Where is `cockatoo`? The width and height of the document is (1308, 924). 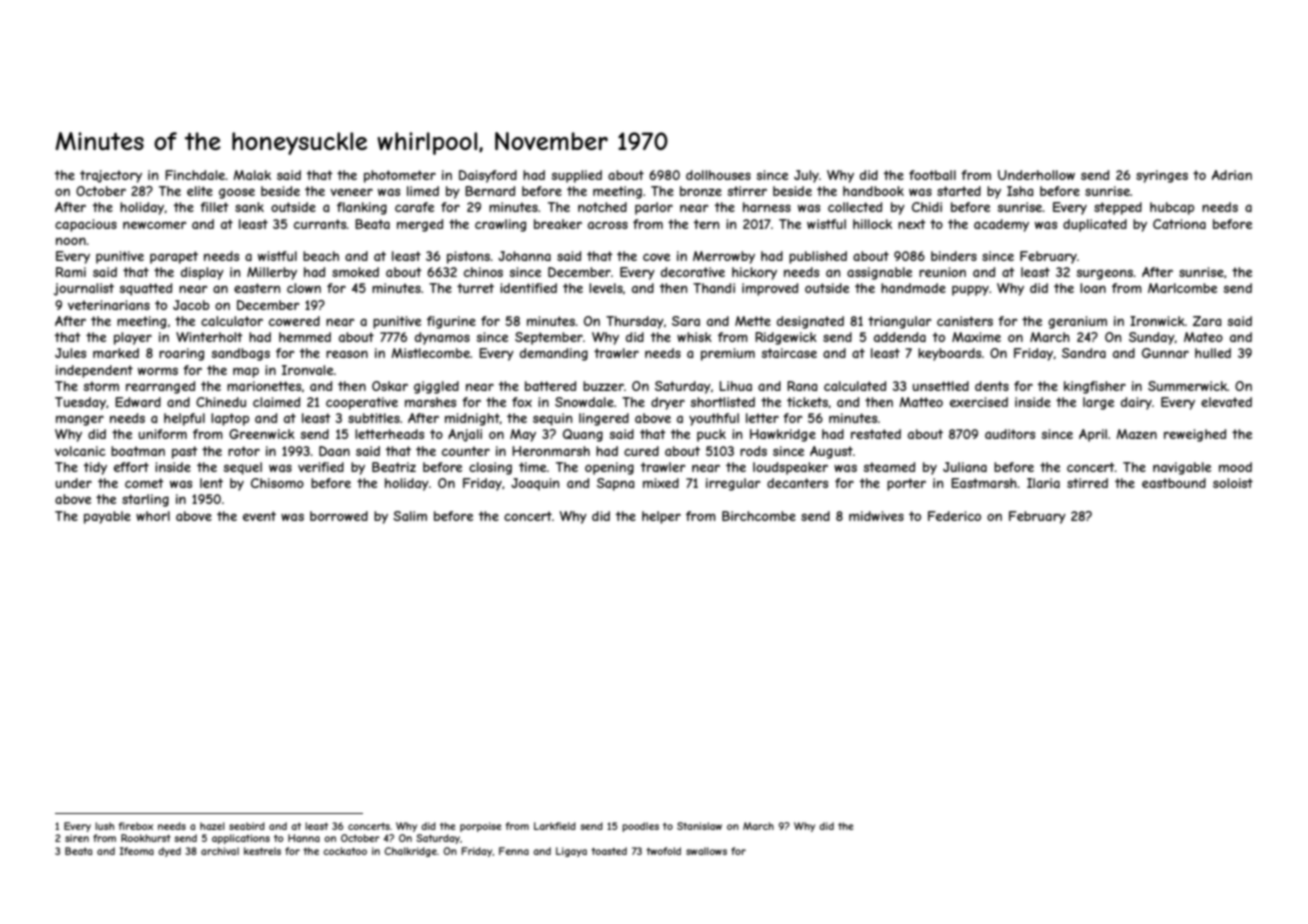
cockatoo is located at coordinates (345, 851).
